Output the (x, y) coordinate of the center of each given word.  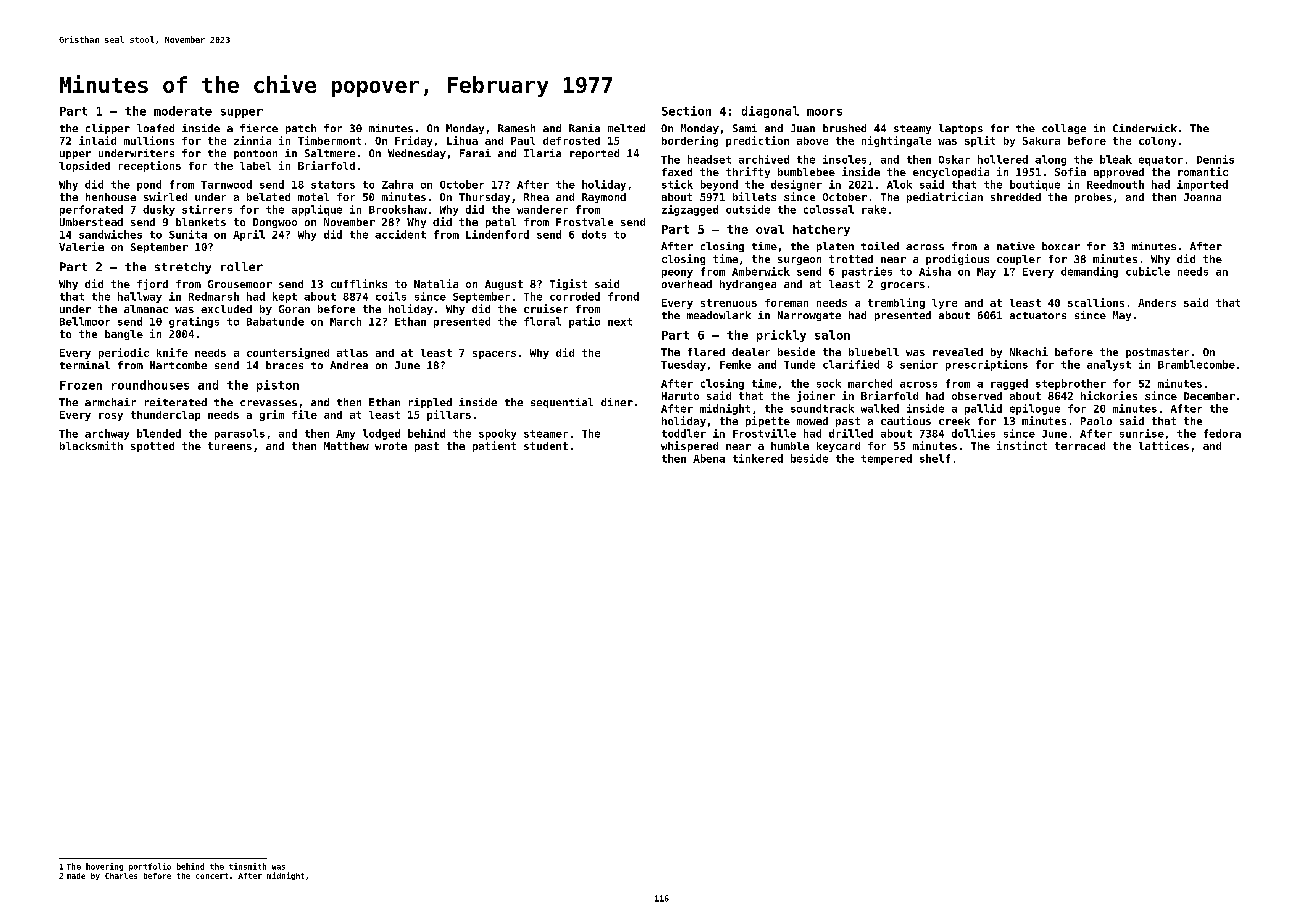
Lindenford (497, 234)
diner (617, 402)
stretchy (183, 268)
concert (212, 876)
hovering (104, 867)
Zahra (397, 184)
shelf (935, 458)
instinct (1022, 445)
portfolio (150, 867)
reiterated (176, 402)
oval (770, 229)
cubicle (1148, 271)
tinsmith (247, 866)
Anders (1157, 303)
